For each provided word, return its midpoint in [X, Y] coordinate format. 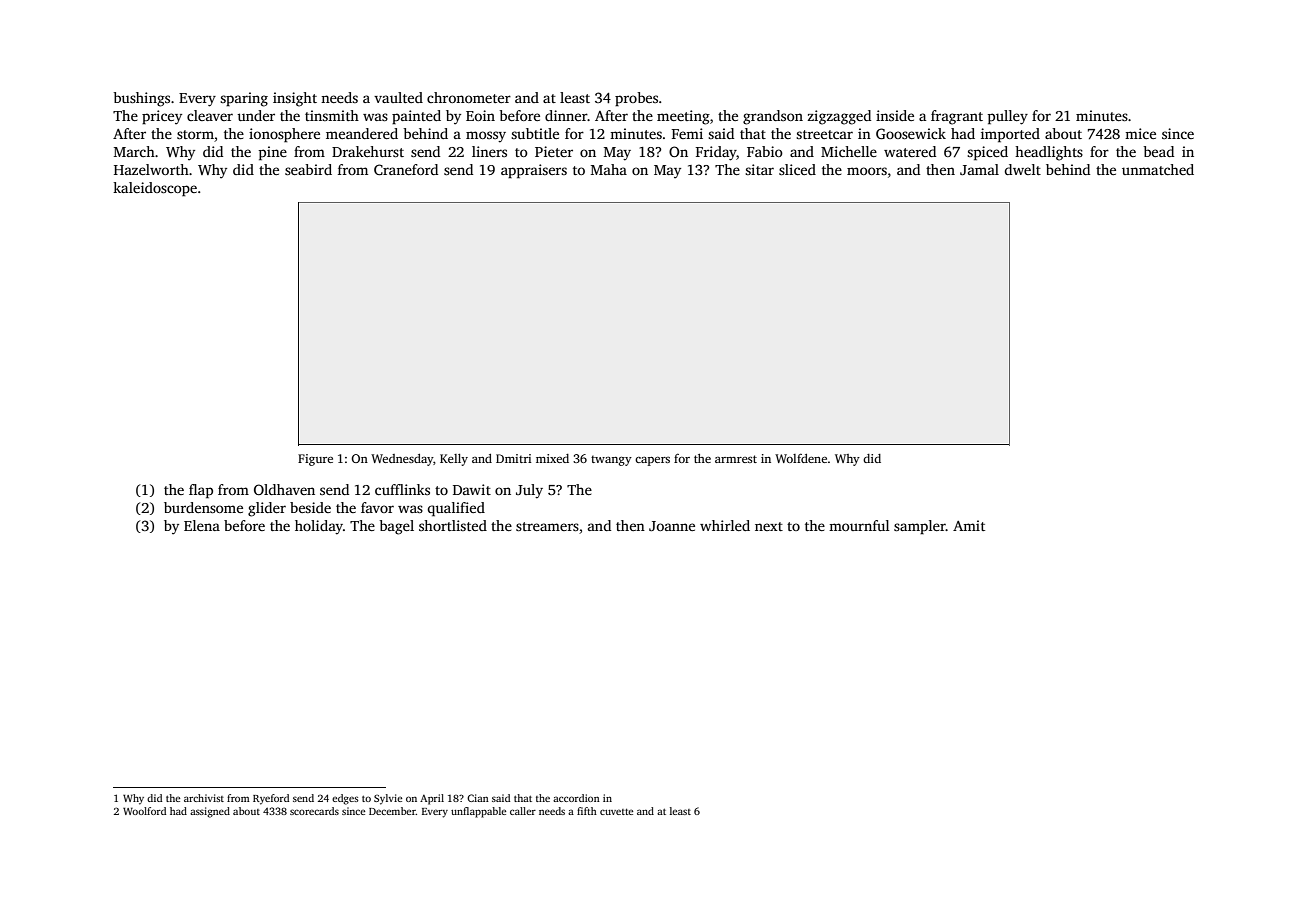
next [769, 526]
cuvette [616, 812]
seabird [308, 169]
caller [523, 811]
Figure [315, 460]
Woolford [144, 811]
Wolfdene [801, 458]
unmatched [1158, 169]
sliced [797, 169]
